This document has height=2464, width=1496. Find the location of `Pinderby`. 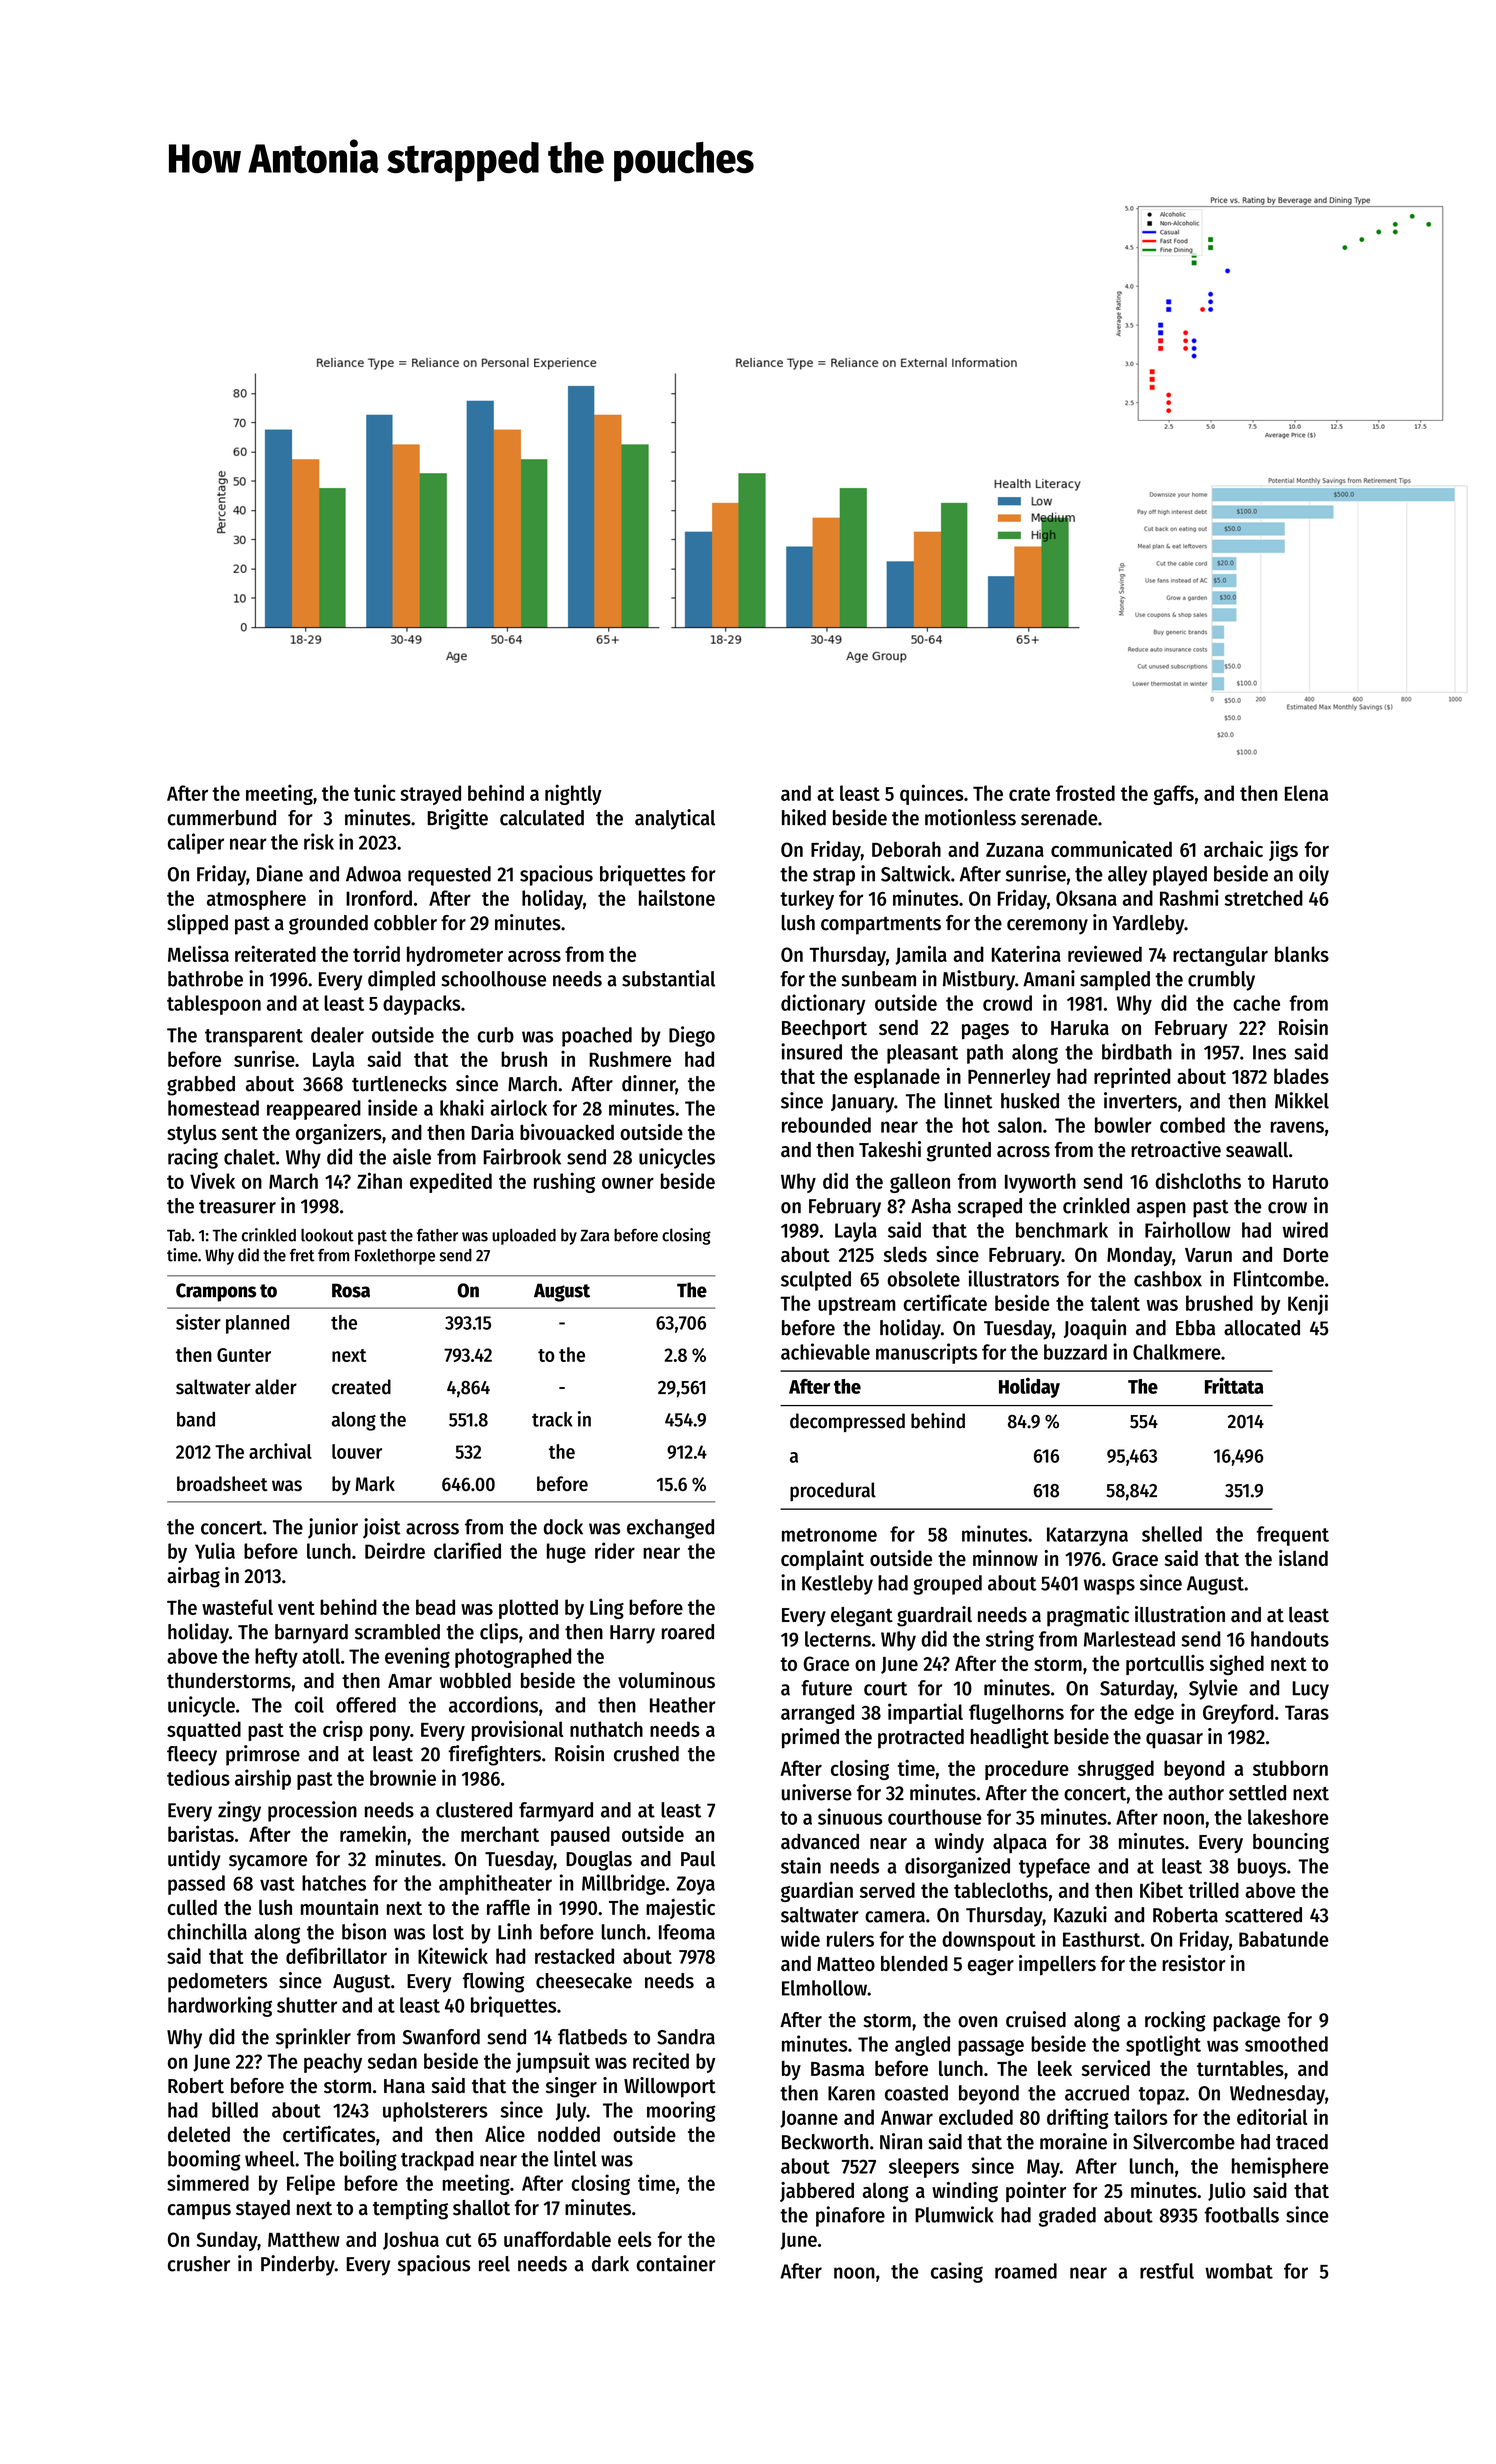

Pinderby is located at coordinates (298, 2265).
